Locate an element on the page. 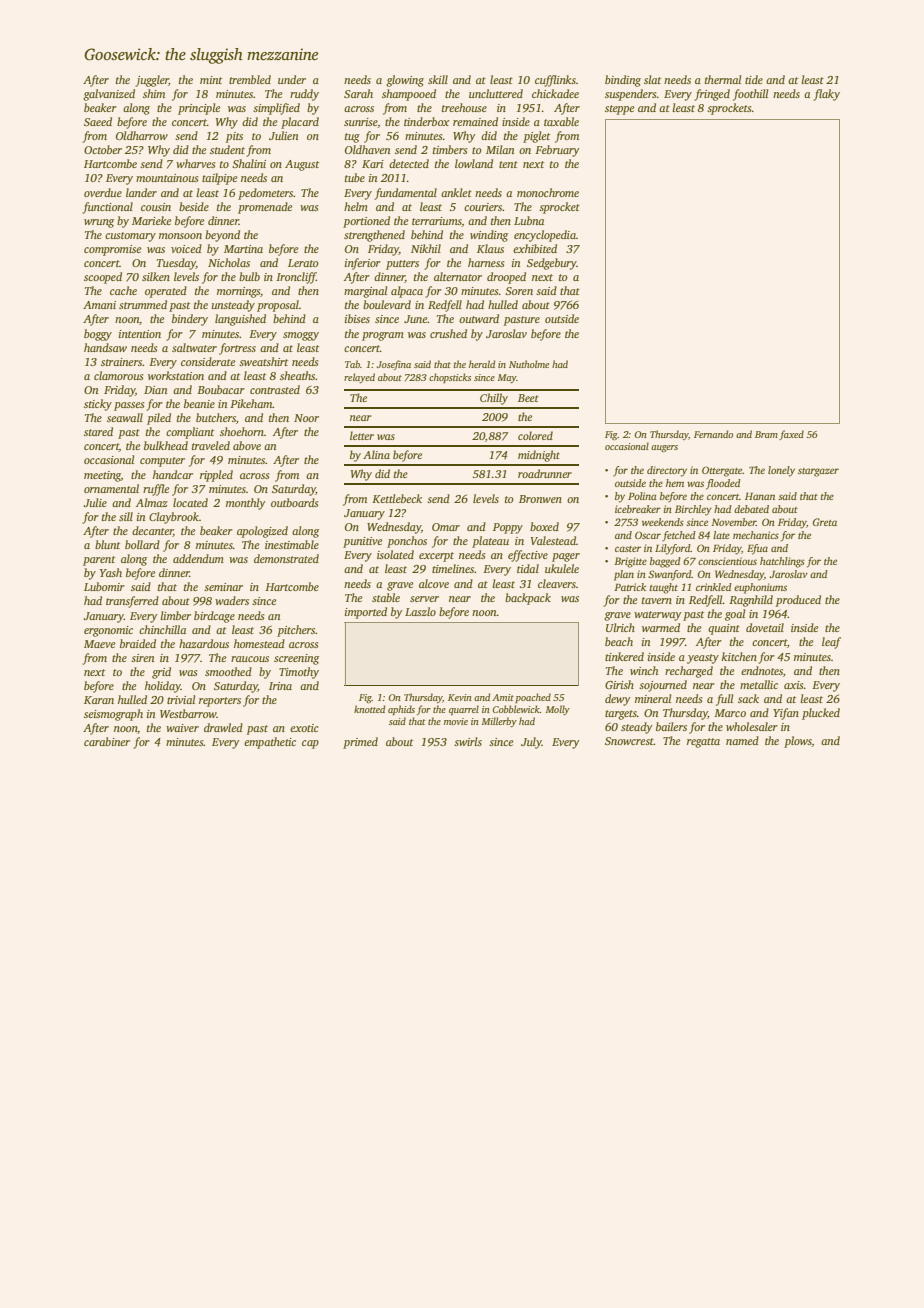 The height and width of the image is (1308, 924). knotted is located at coordinates (369, 709).
